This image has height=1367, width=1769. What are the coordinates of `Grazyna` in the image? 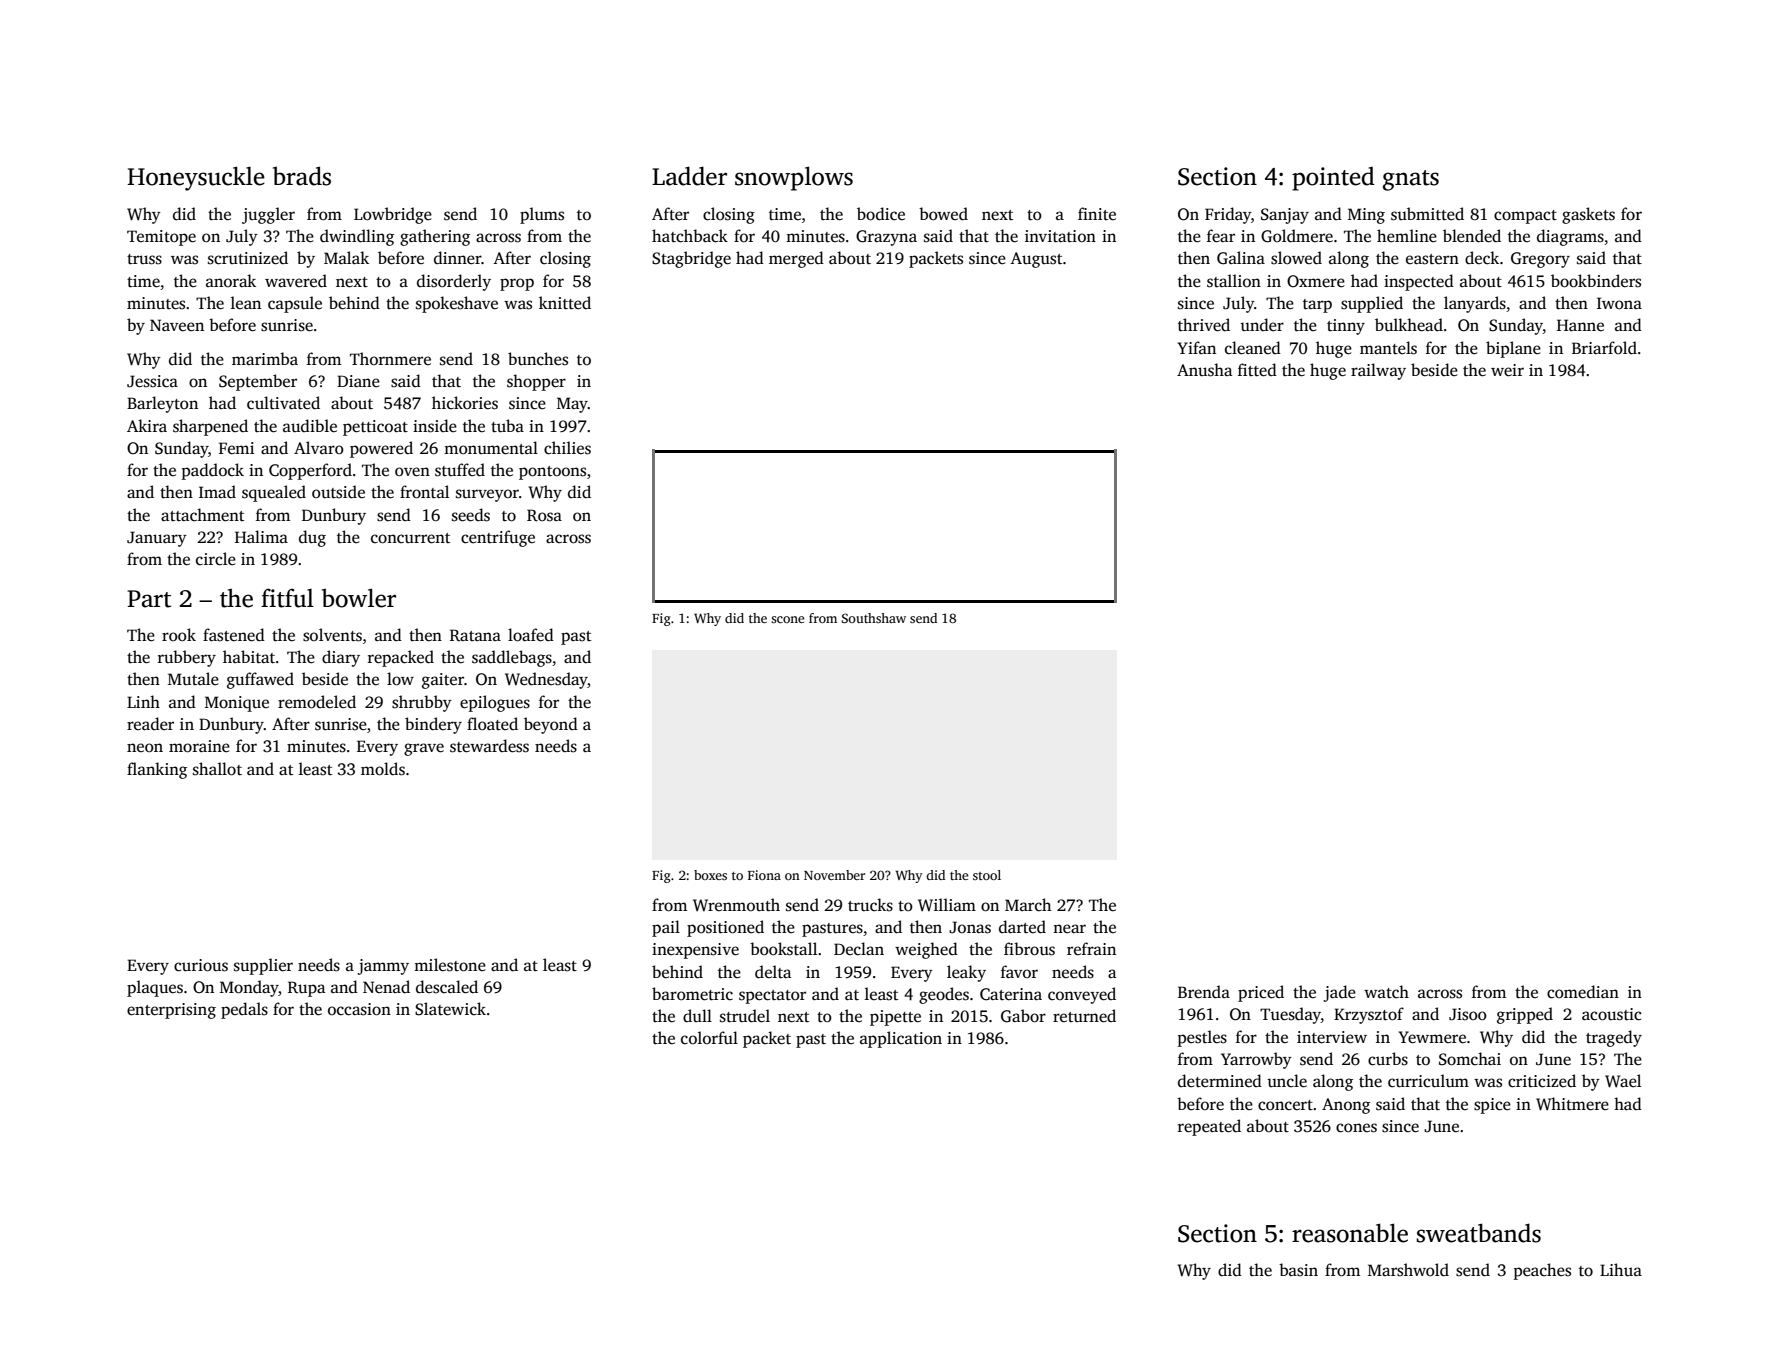 It's located at (886, 238).
